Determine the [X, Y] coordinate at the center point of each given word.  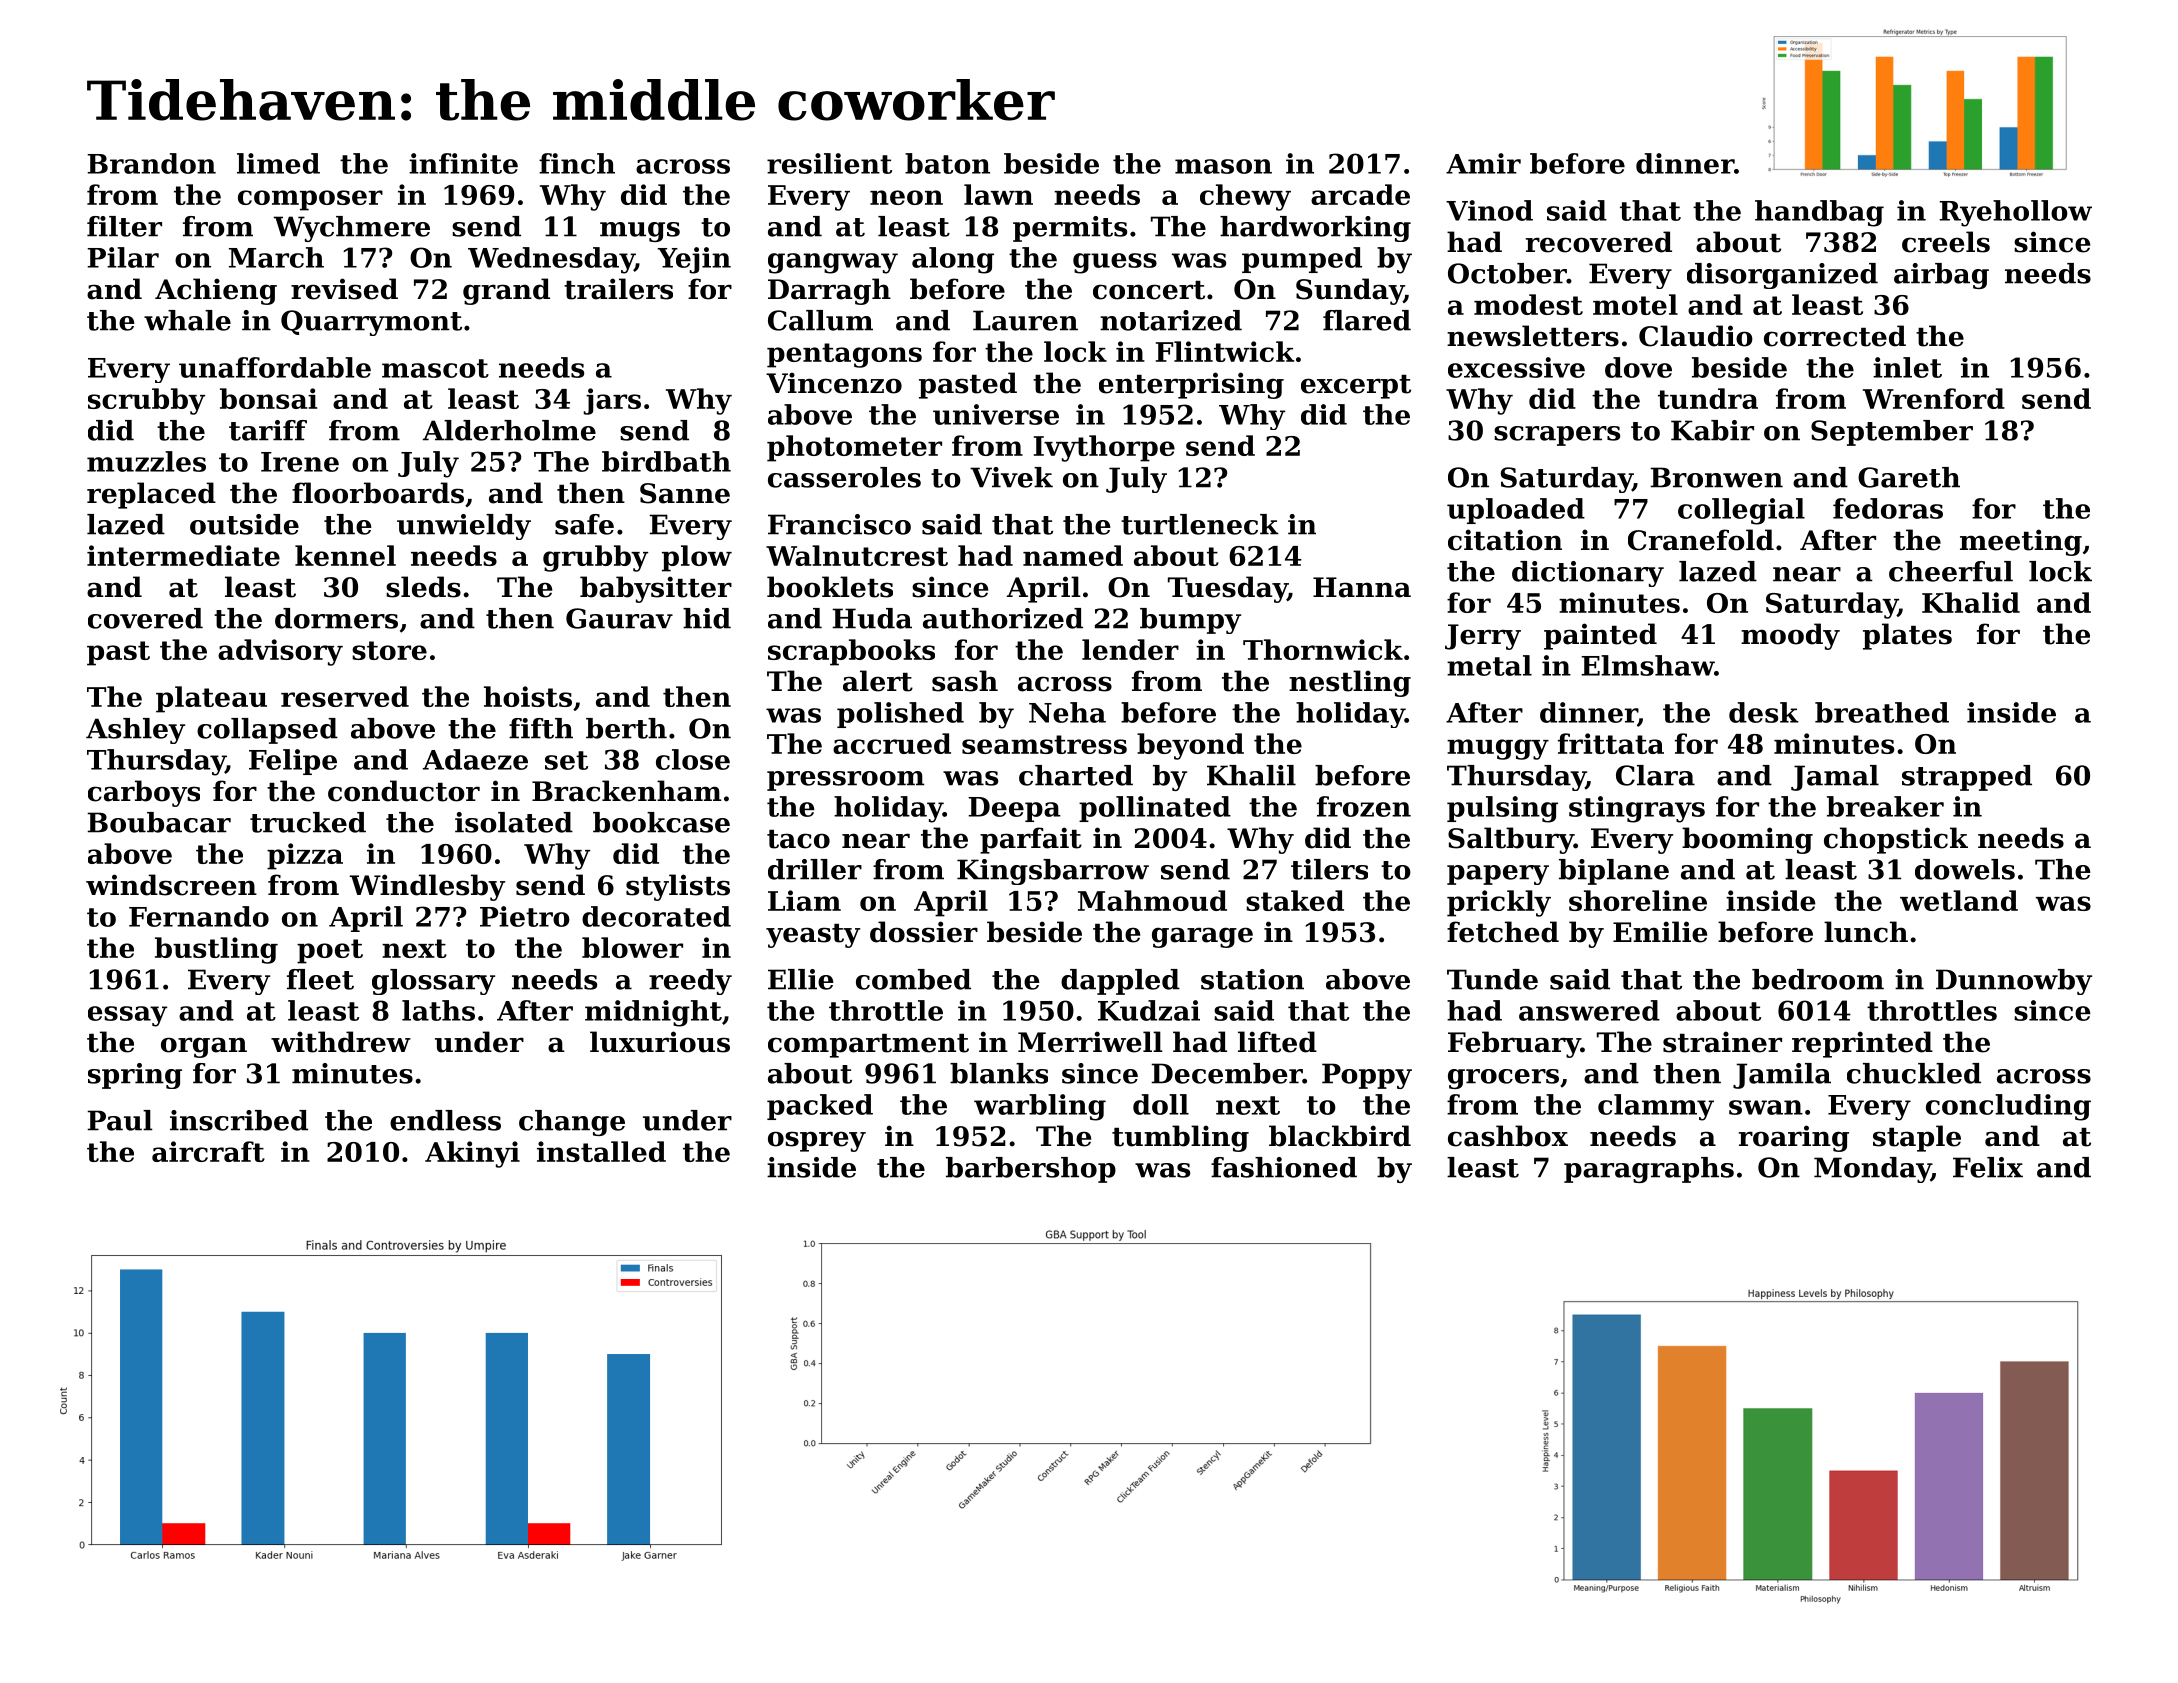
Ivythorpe [1104, 448]
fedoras [1888, 508]
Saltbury [1511, 840]
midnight [653, 1013]
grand [506, 291]
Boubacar [159, 822]
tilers [1329, 869]
